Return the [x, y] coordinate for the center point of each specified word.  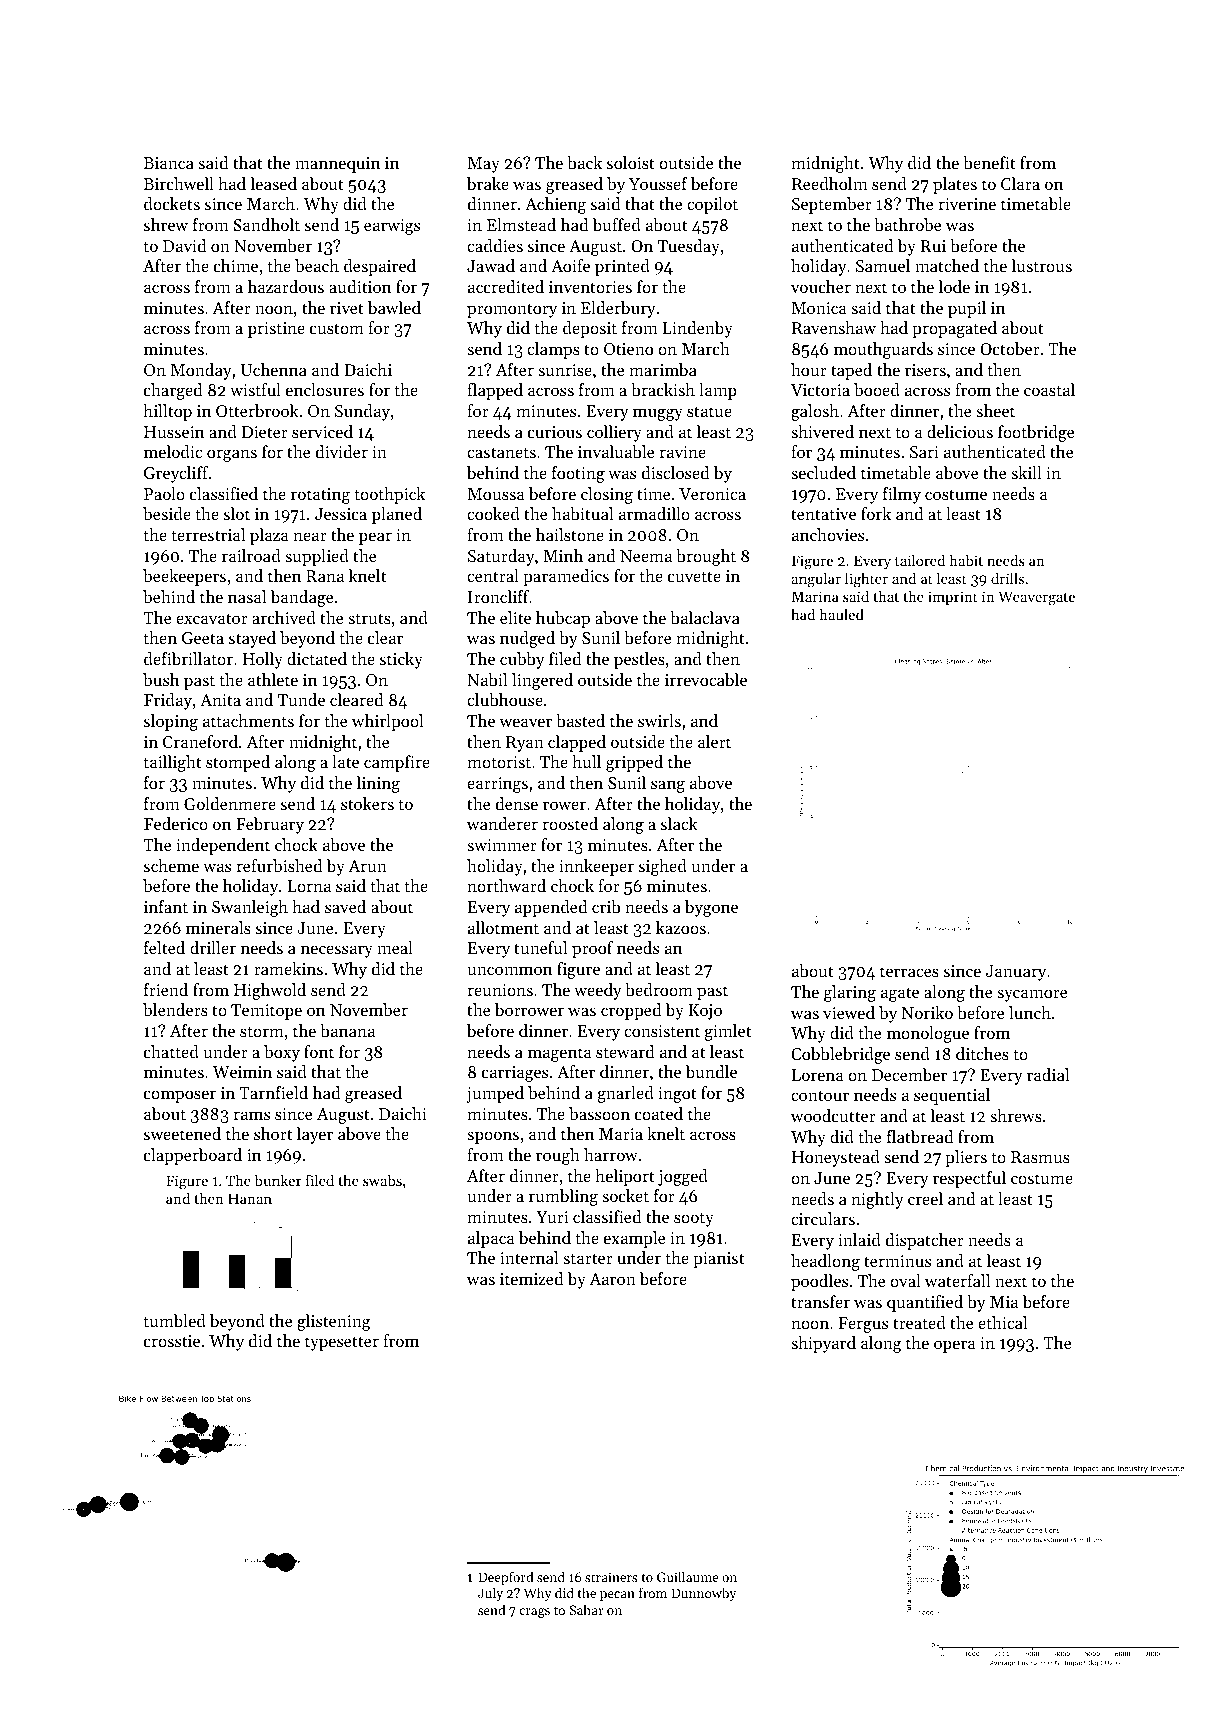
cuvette [694, 576]
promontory [512, 310]
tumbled [175, 1320]
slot [237, 513]
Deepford [506, 1578]
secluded [823, 472]
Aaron [612, 1279]
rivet [347, 308]
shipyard [823, 1344]
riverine [967, 204]
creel [925, 1198]
